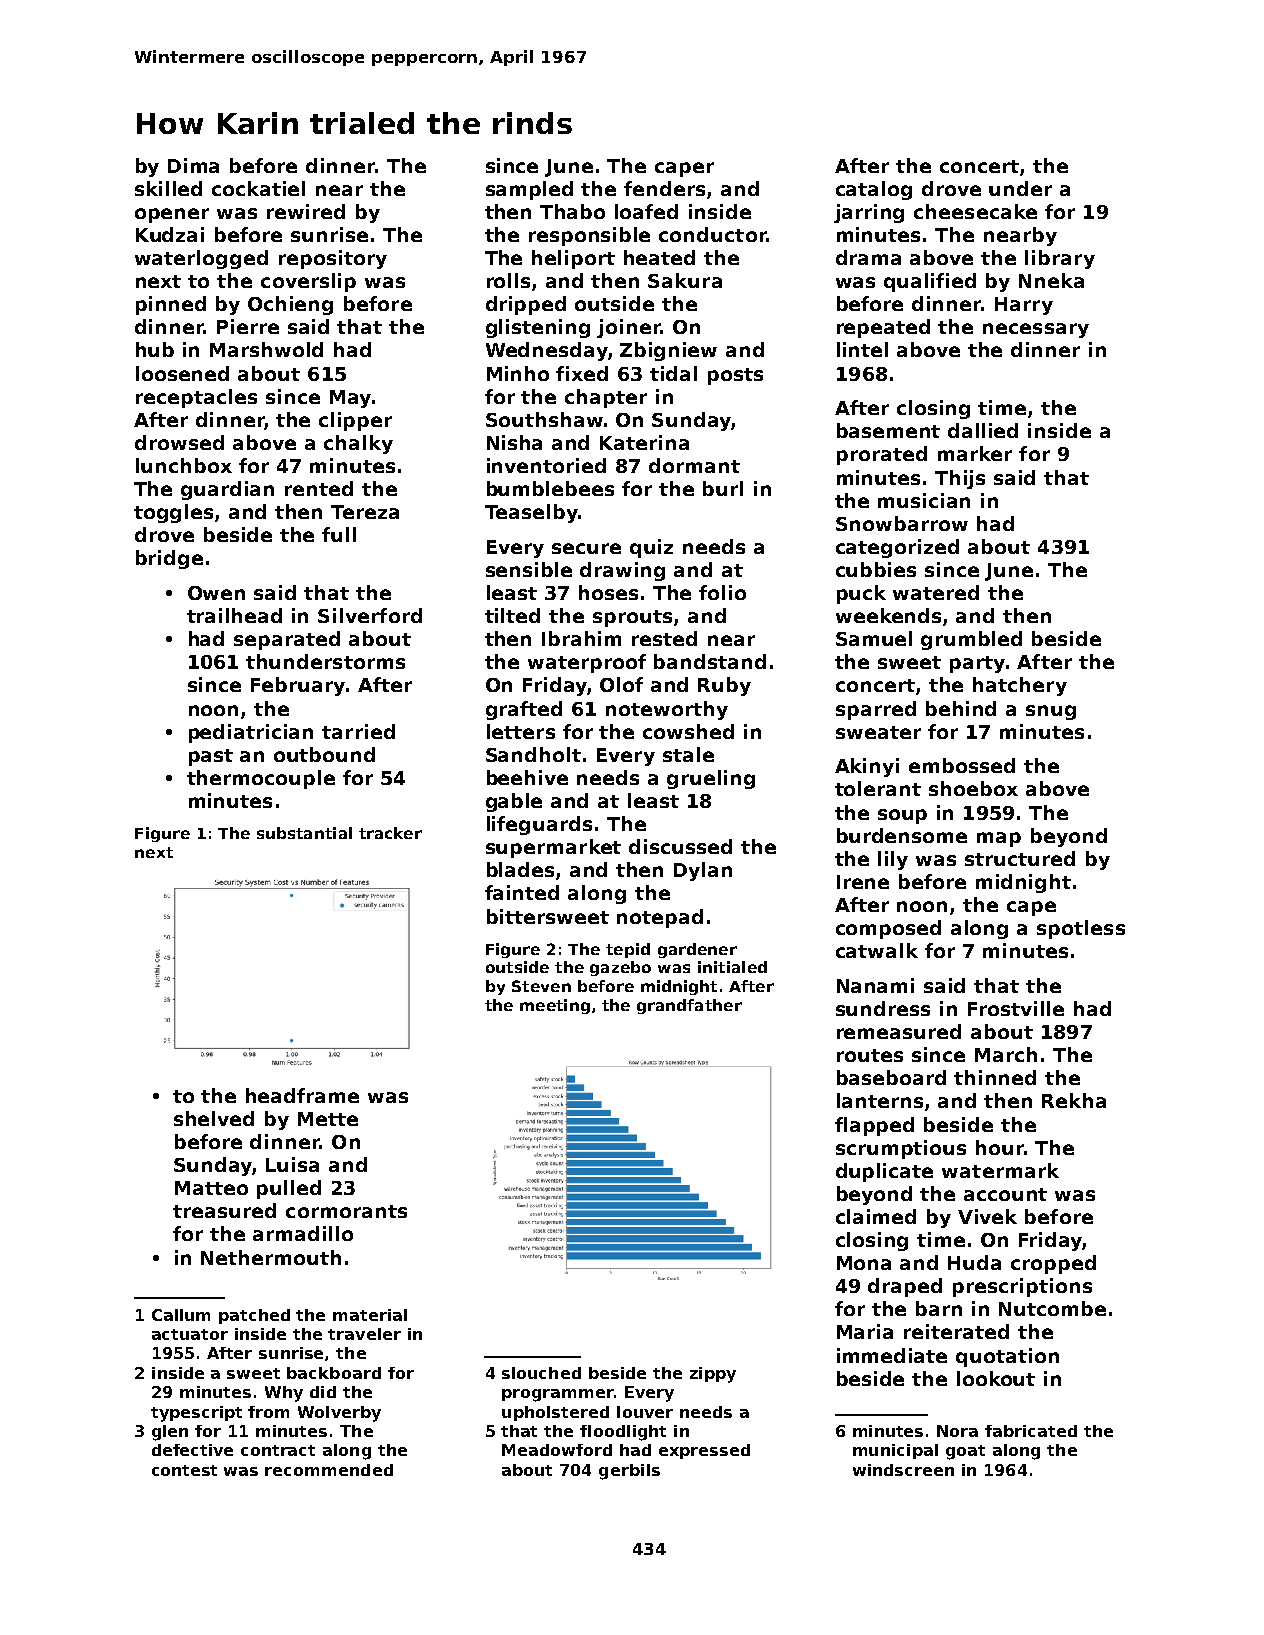 This screenshot has width=1264, height=1635. What do you see at coordinates (874, 190) in the screenshot?
I see `catalog` at bounding box center [874, 190].
